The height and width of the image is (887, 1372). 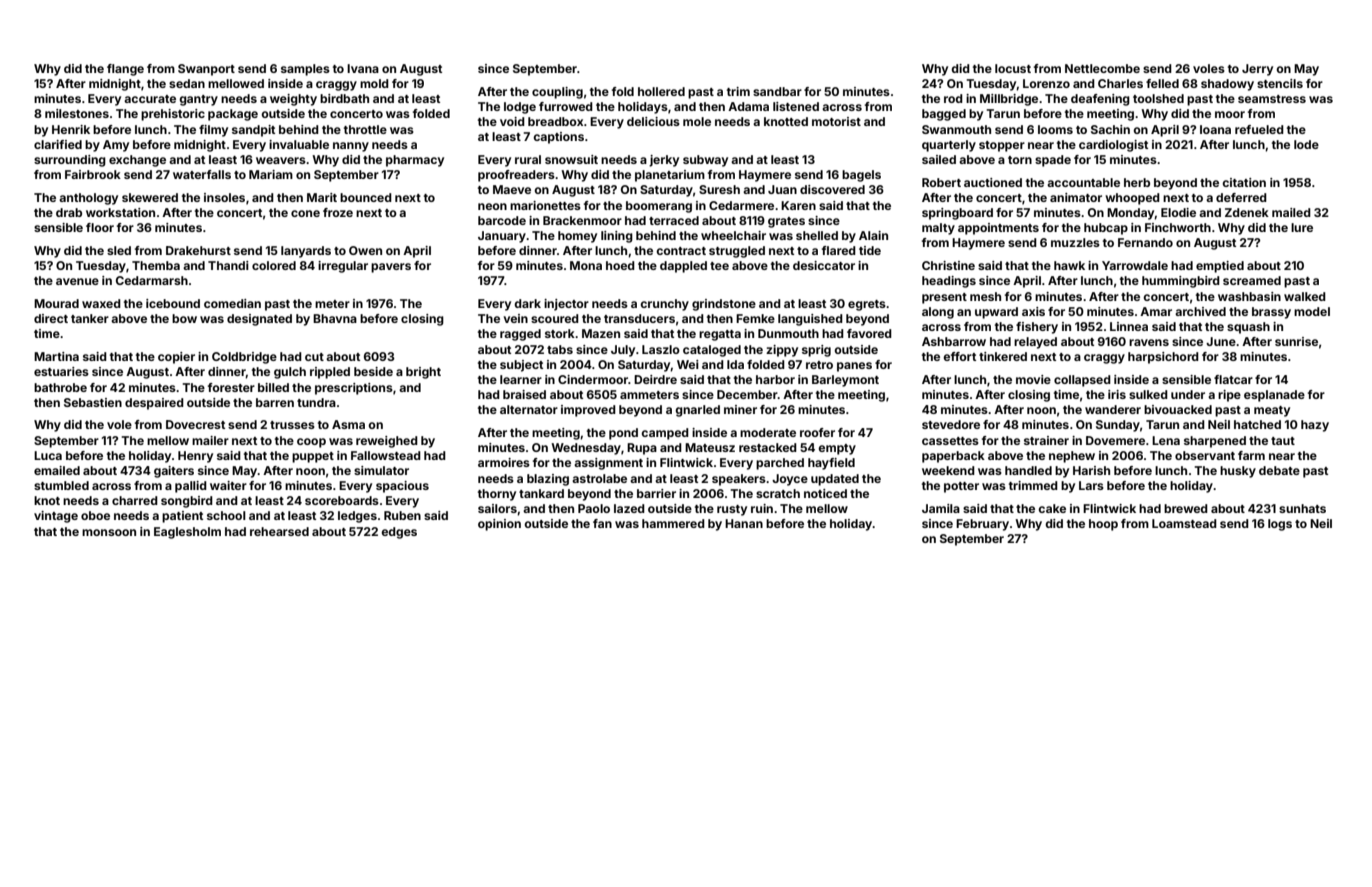 I want to click on screamed, so click(x=1252, y=280).
